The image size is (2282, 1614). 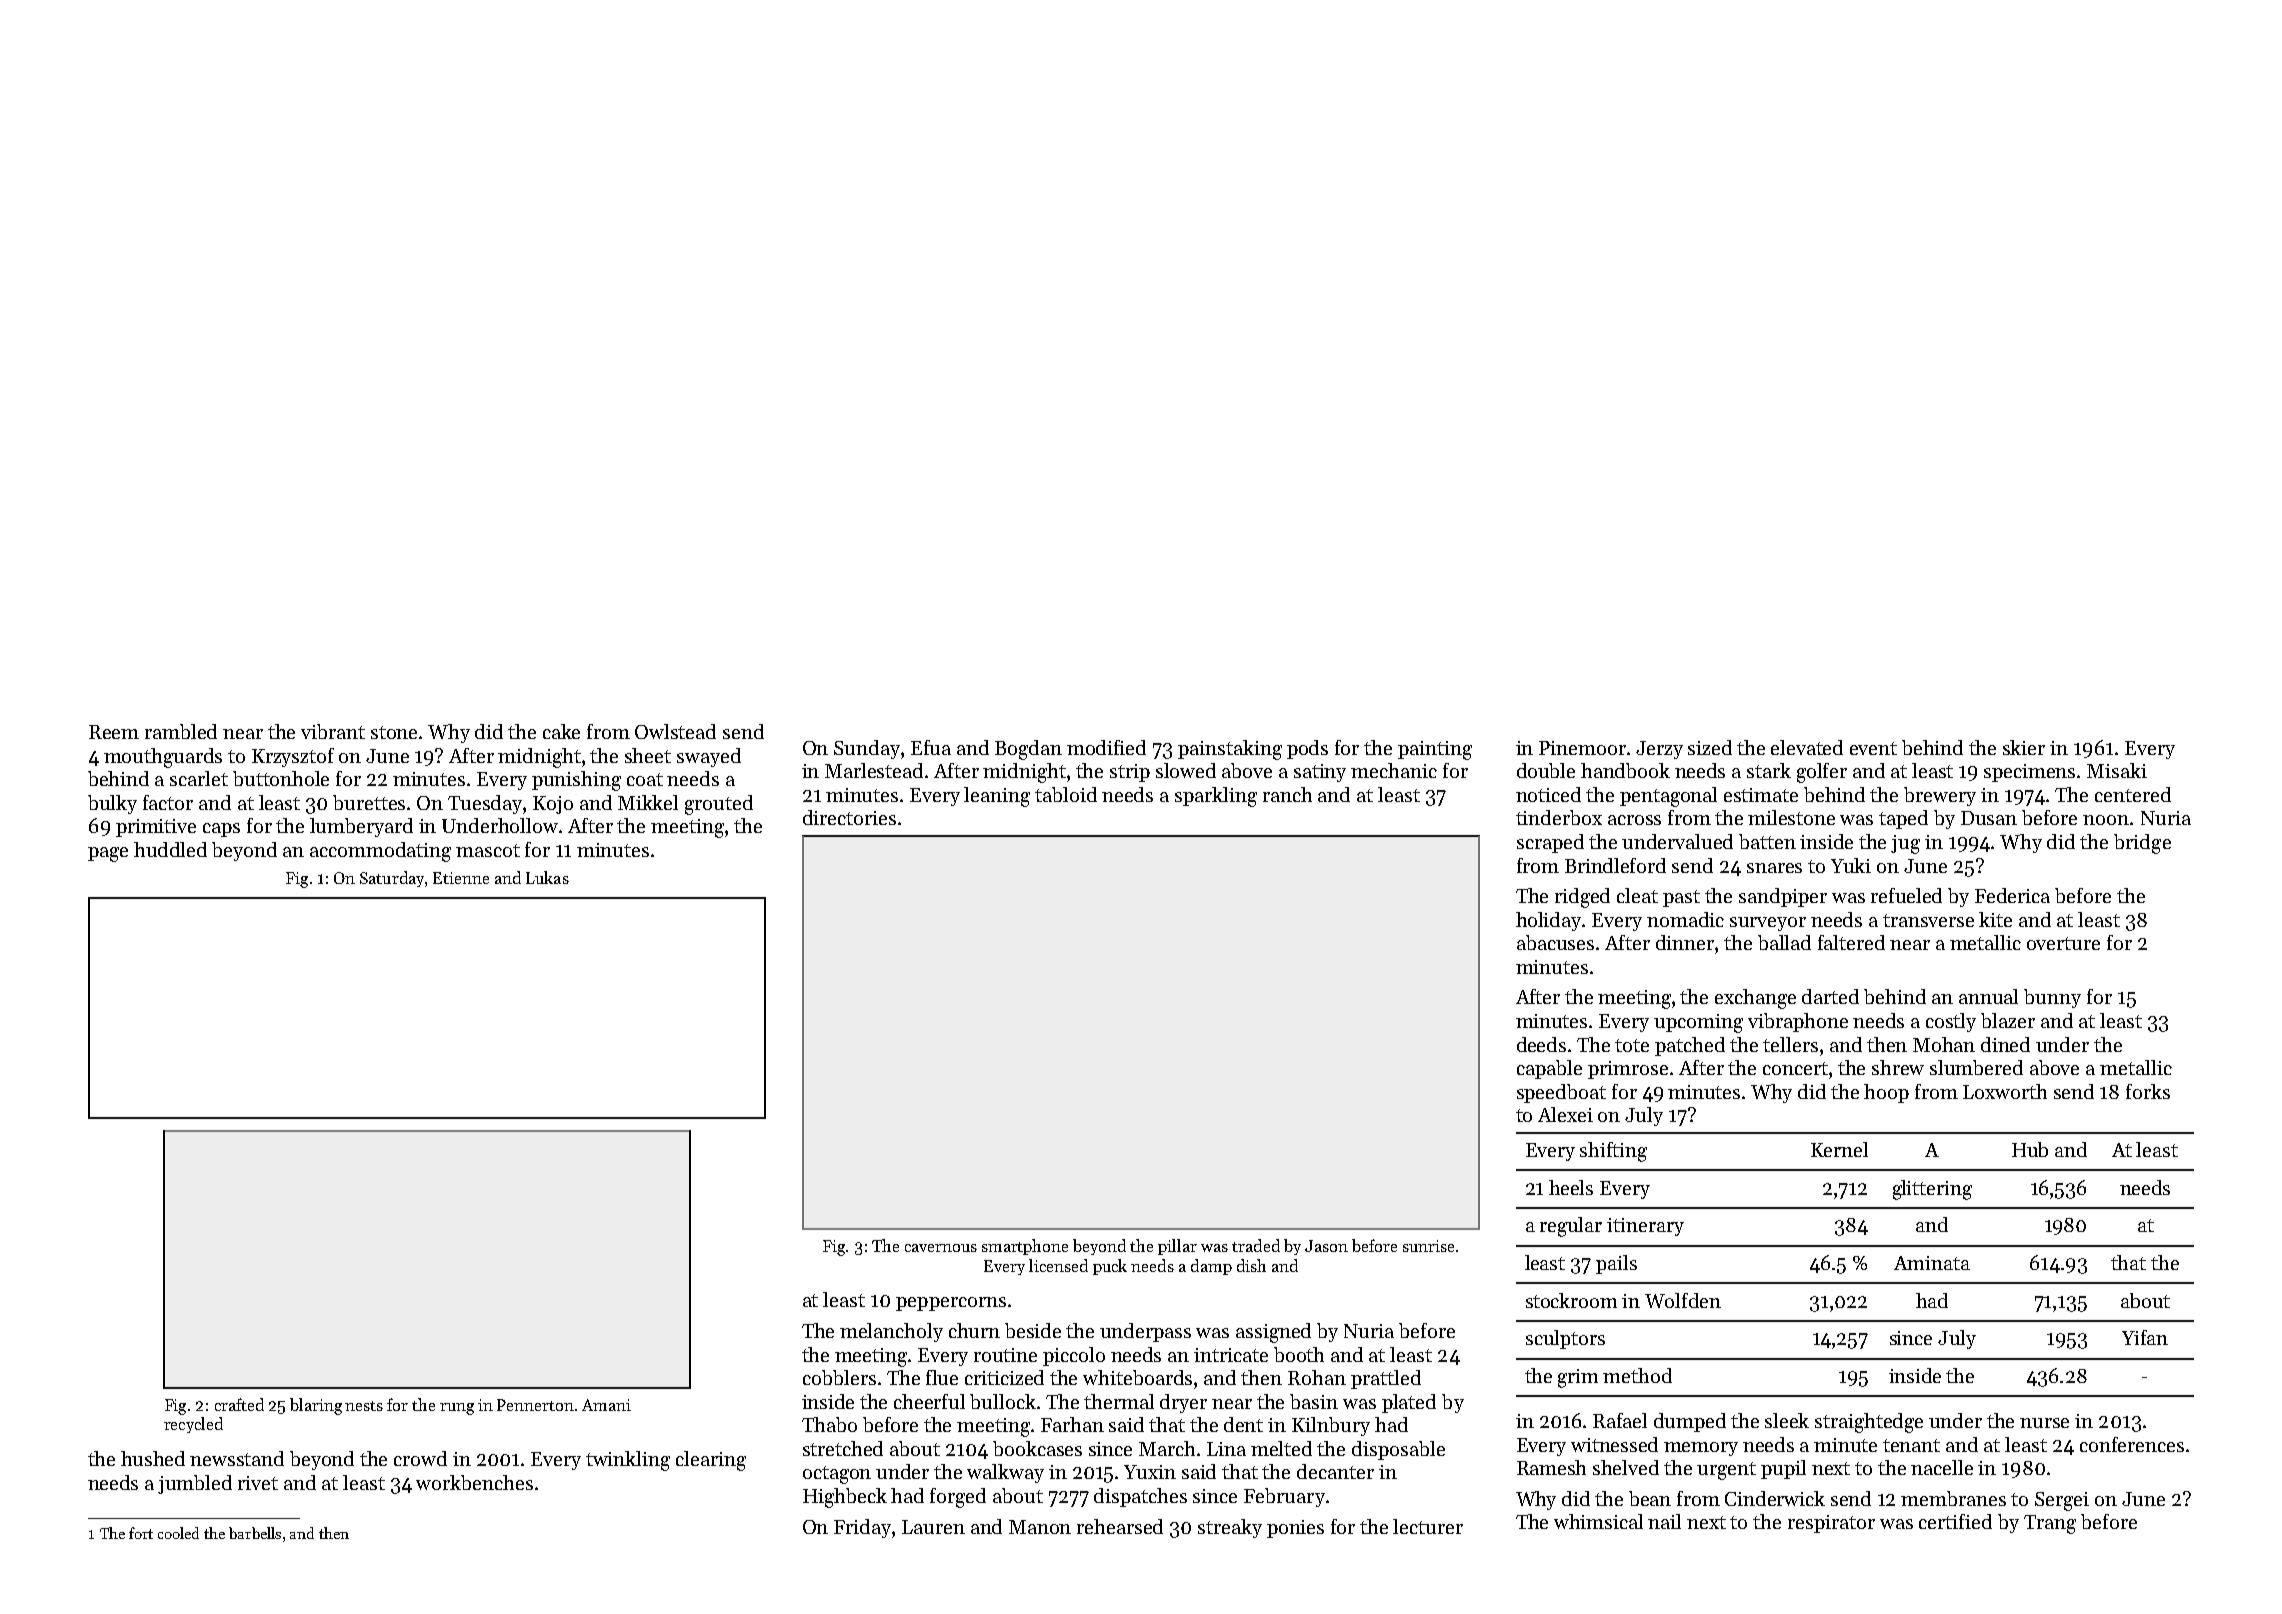 I want to click on surveyor, so click(x=1768, y=924).
